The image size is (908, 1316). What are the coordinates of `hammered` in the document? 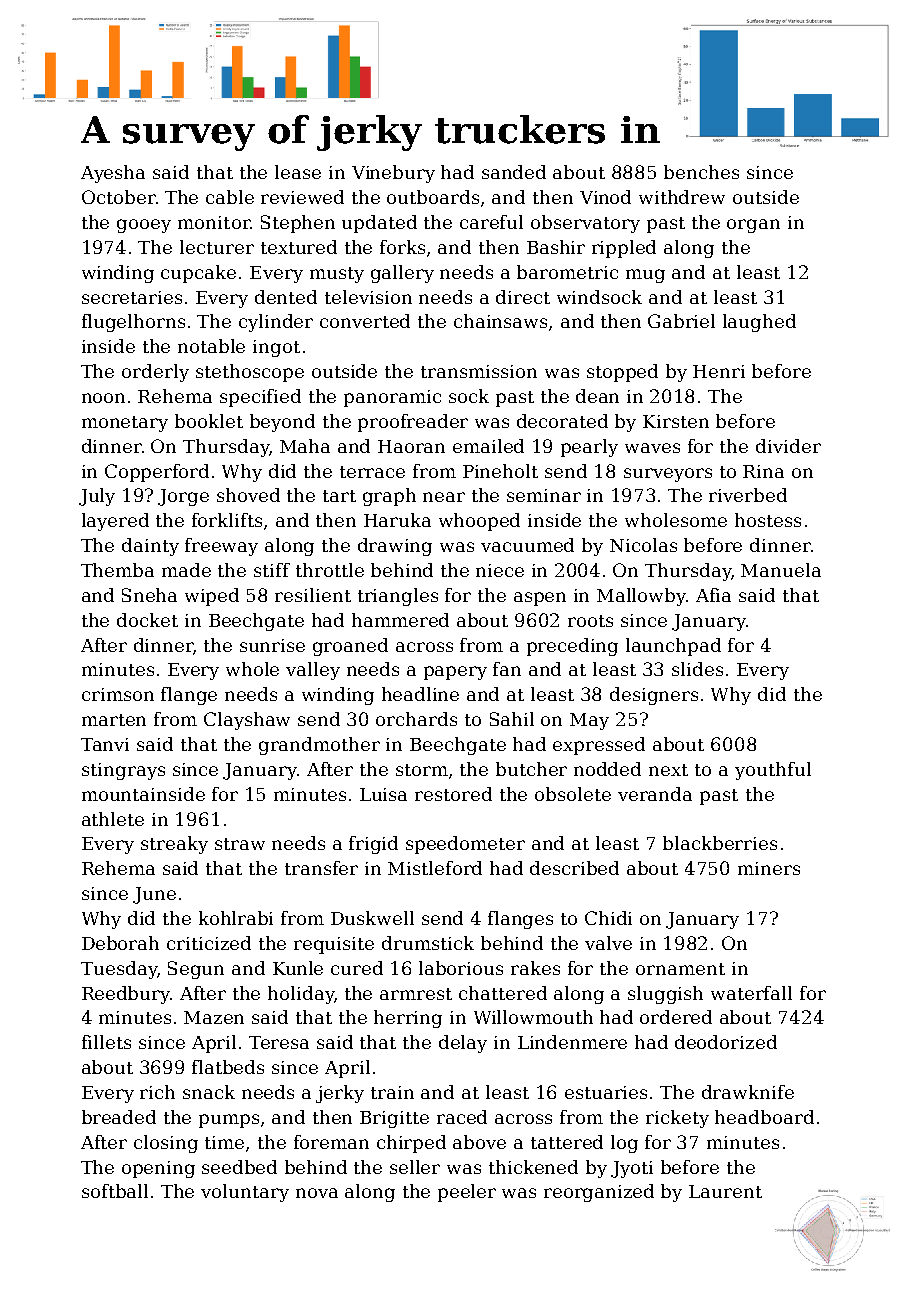 It's located at (400, 620).
